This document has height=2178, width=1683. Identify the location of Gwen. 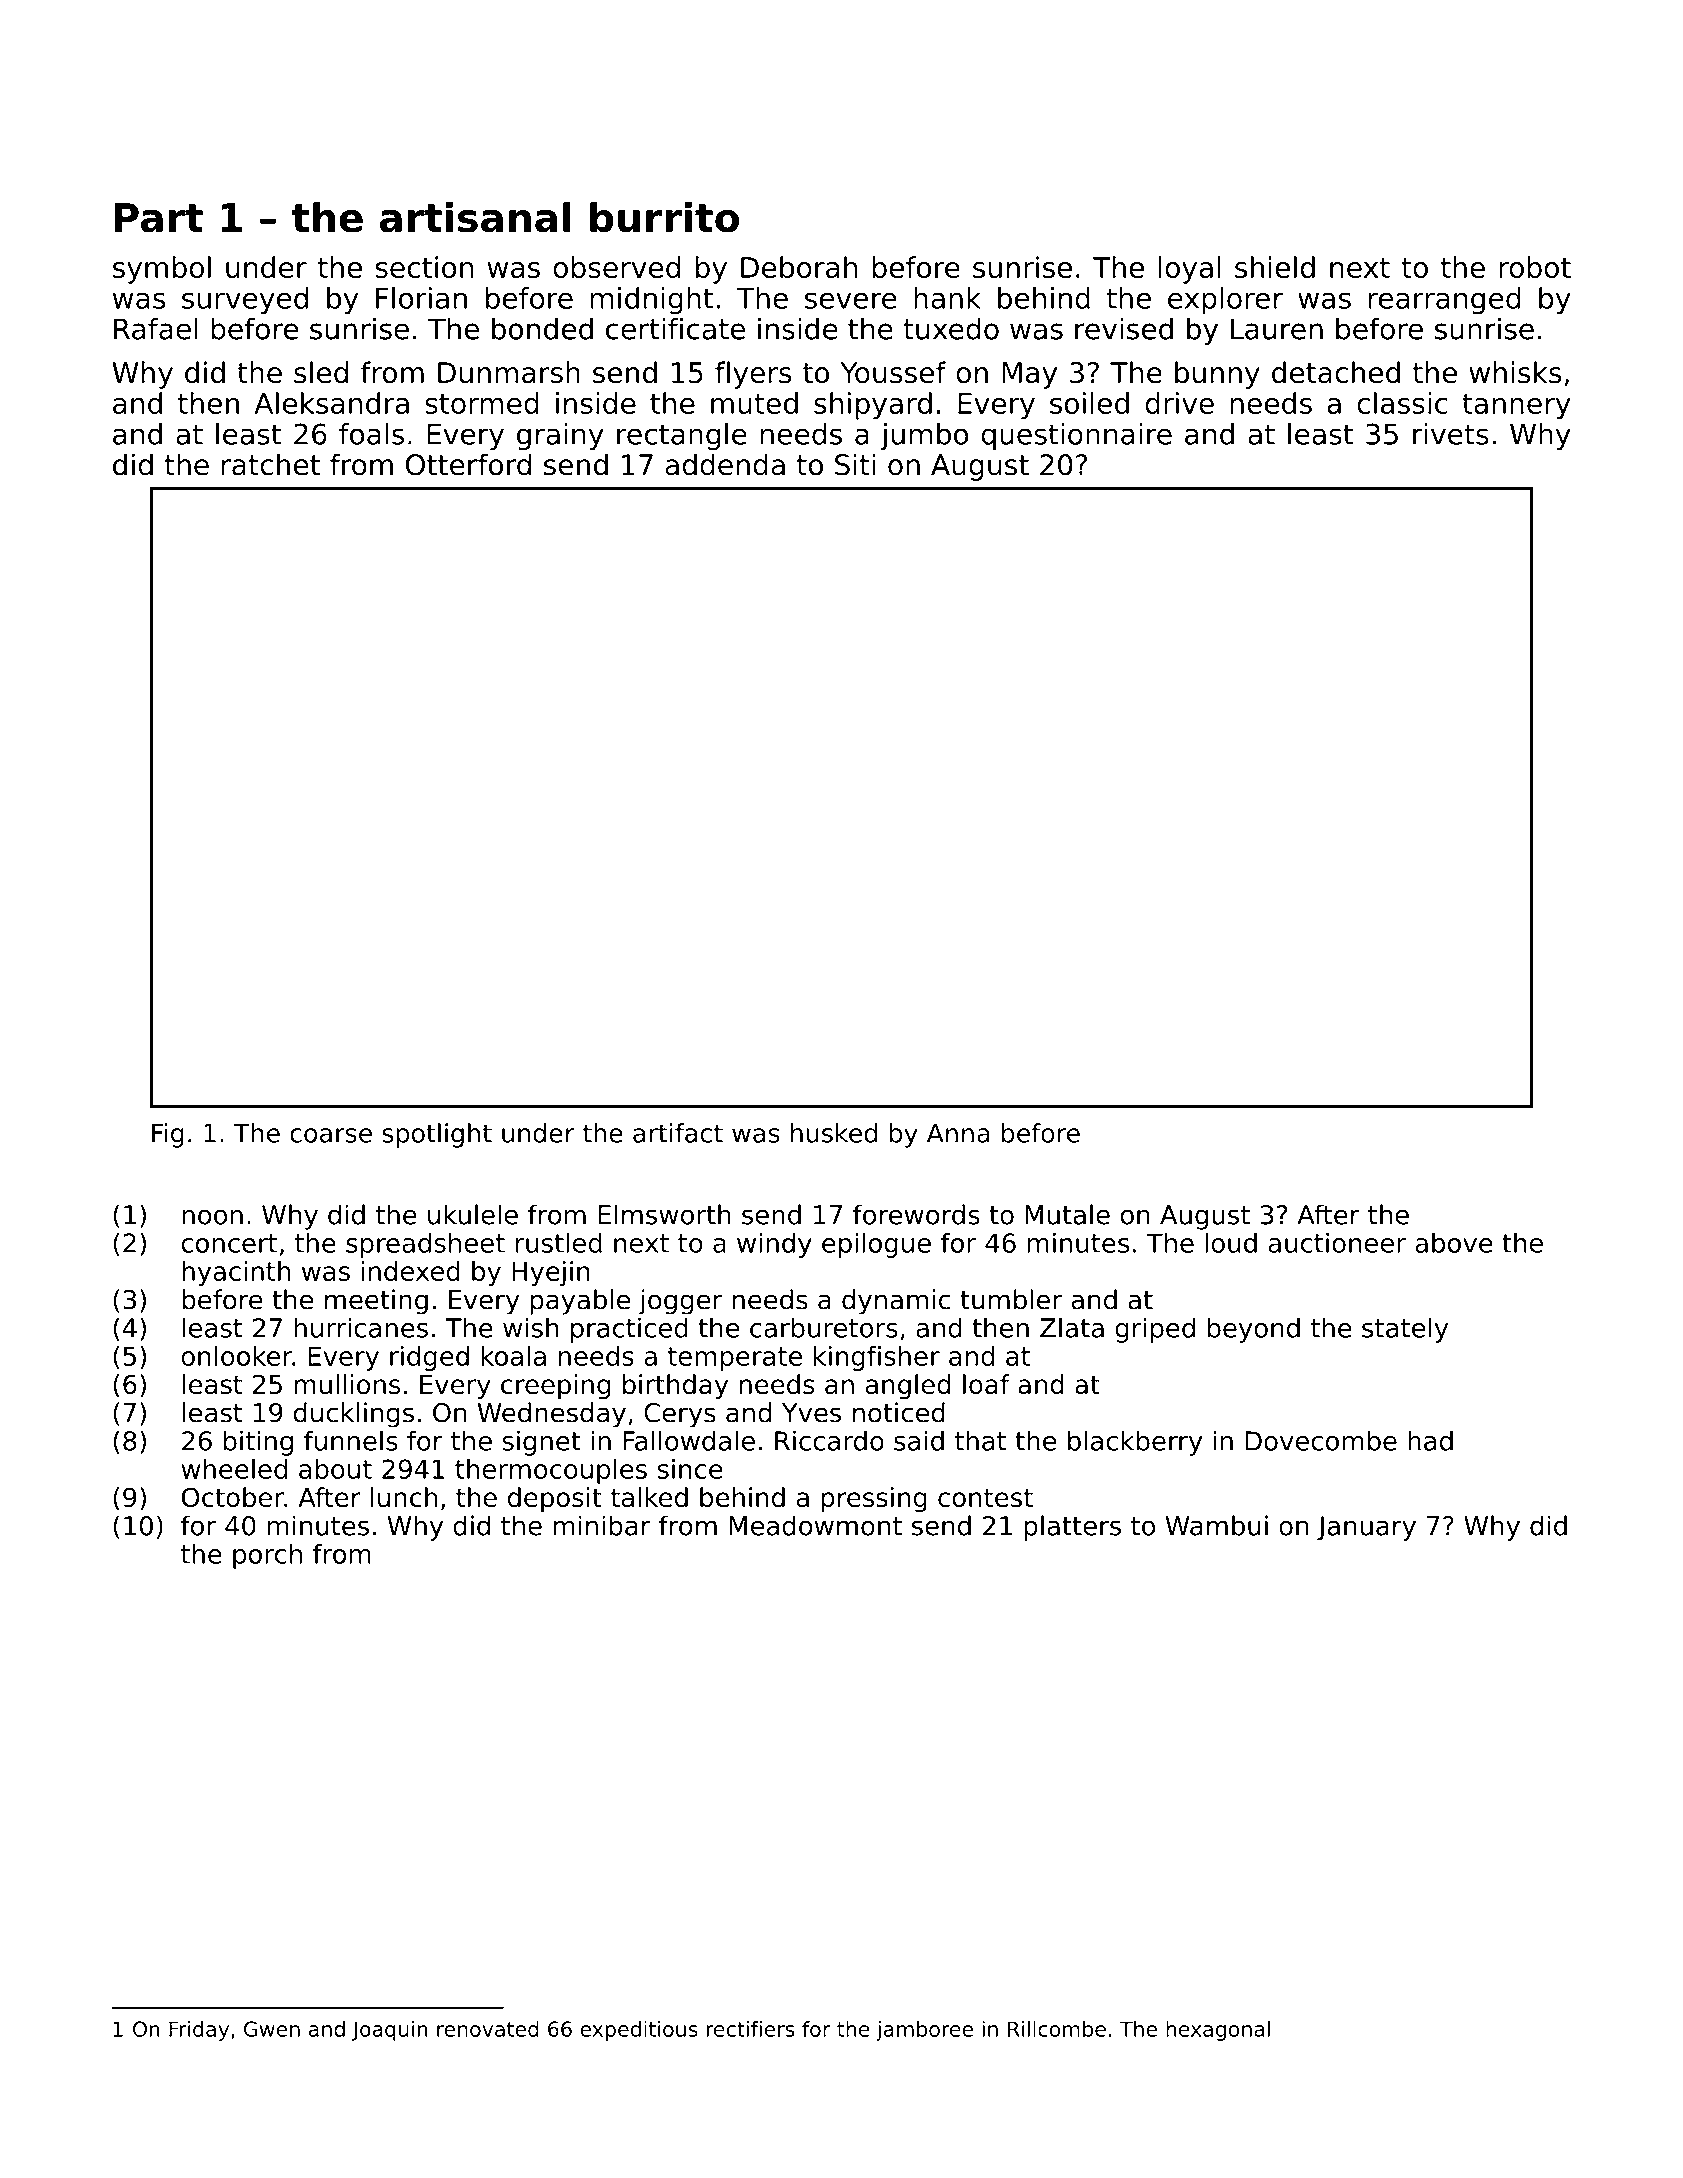
(272, 2029).
